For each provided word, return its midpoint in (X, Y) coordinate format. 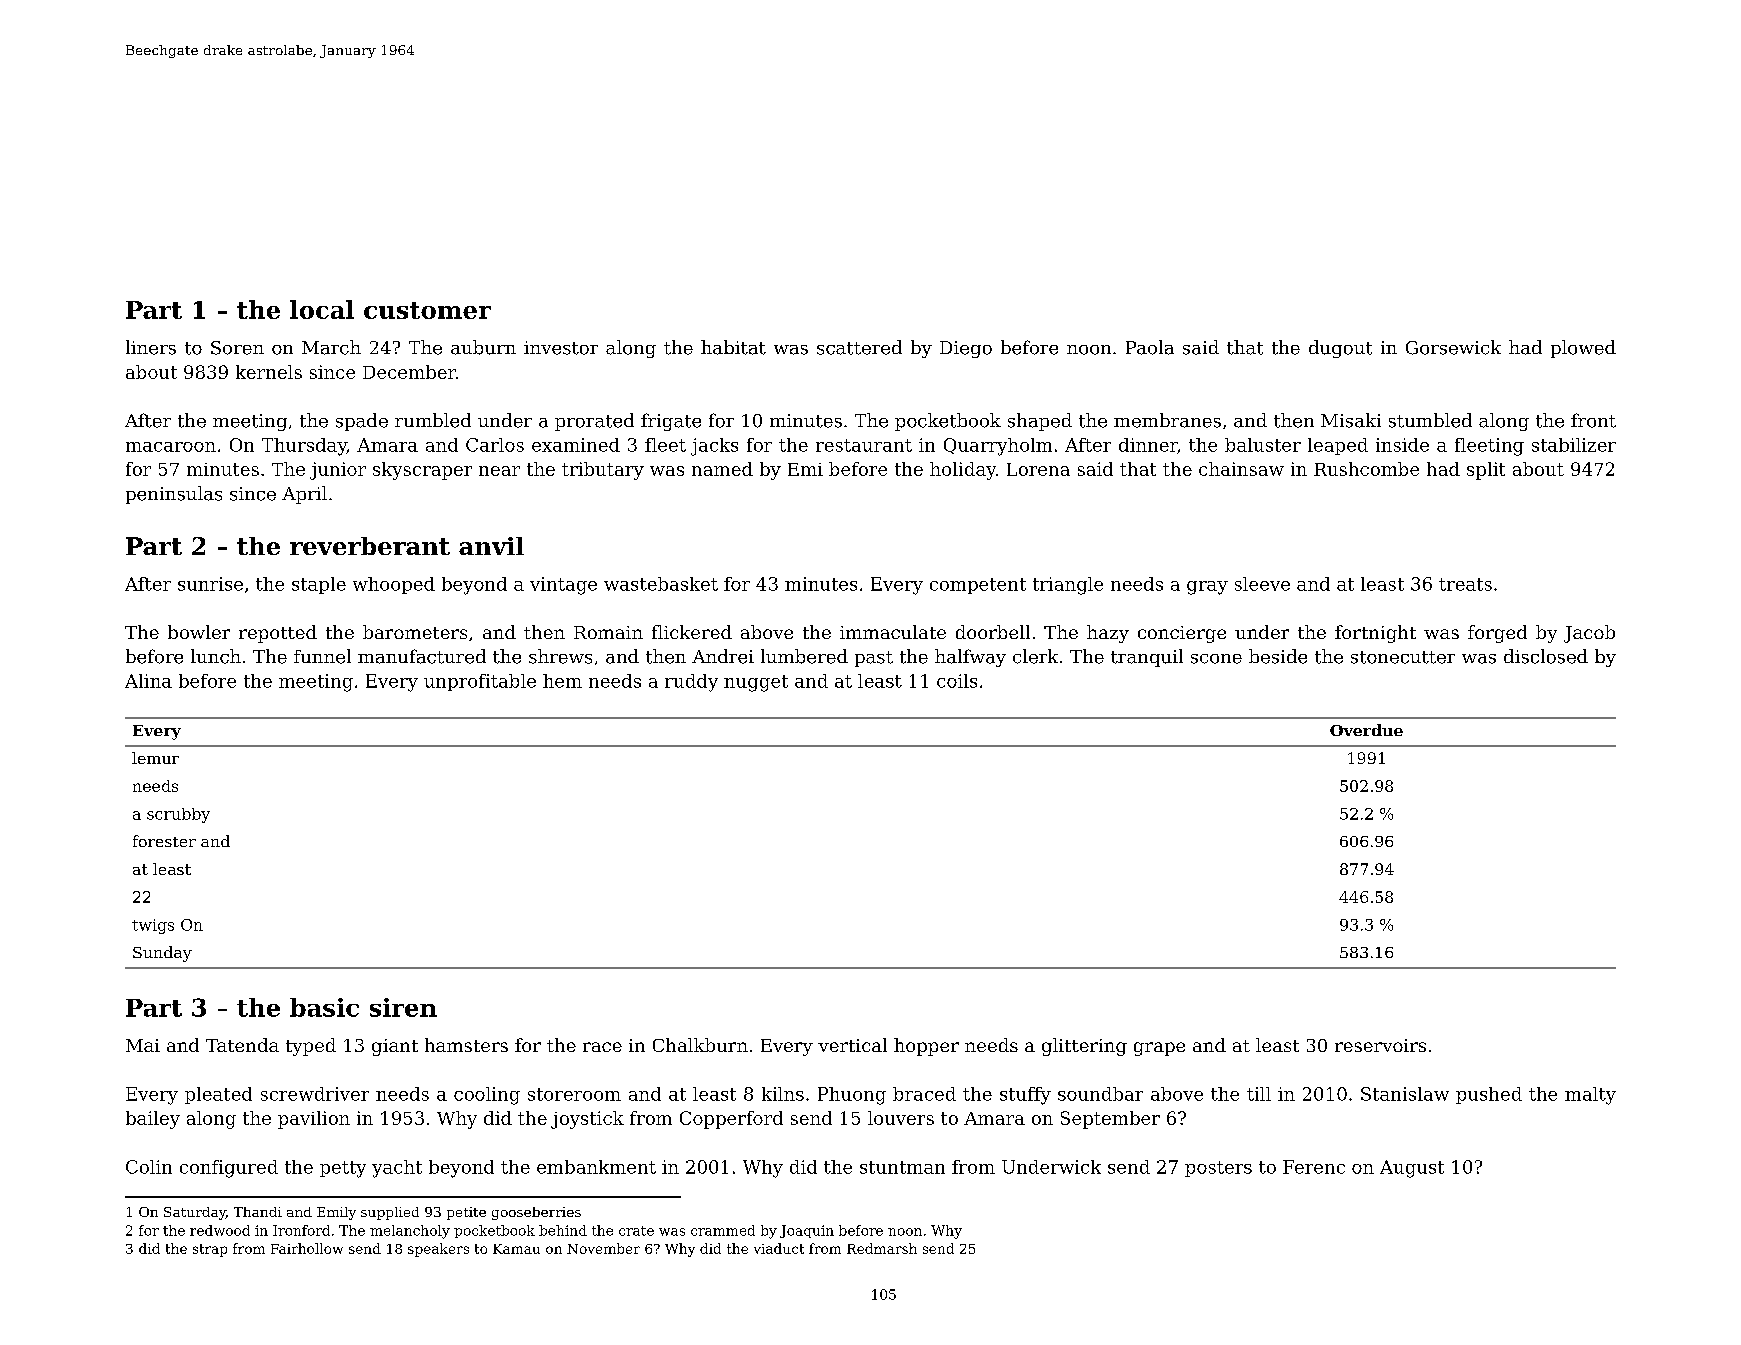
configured (229, 1169)
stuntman (902, 1167)
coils (957, 681)
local (322, 309)
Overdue (1366, 730)
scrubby (178, 815)
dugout (1340, 349)
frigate (671, 422)
